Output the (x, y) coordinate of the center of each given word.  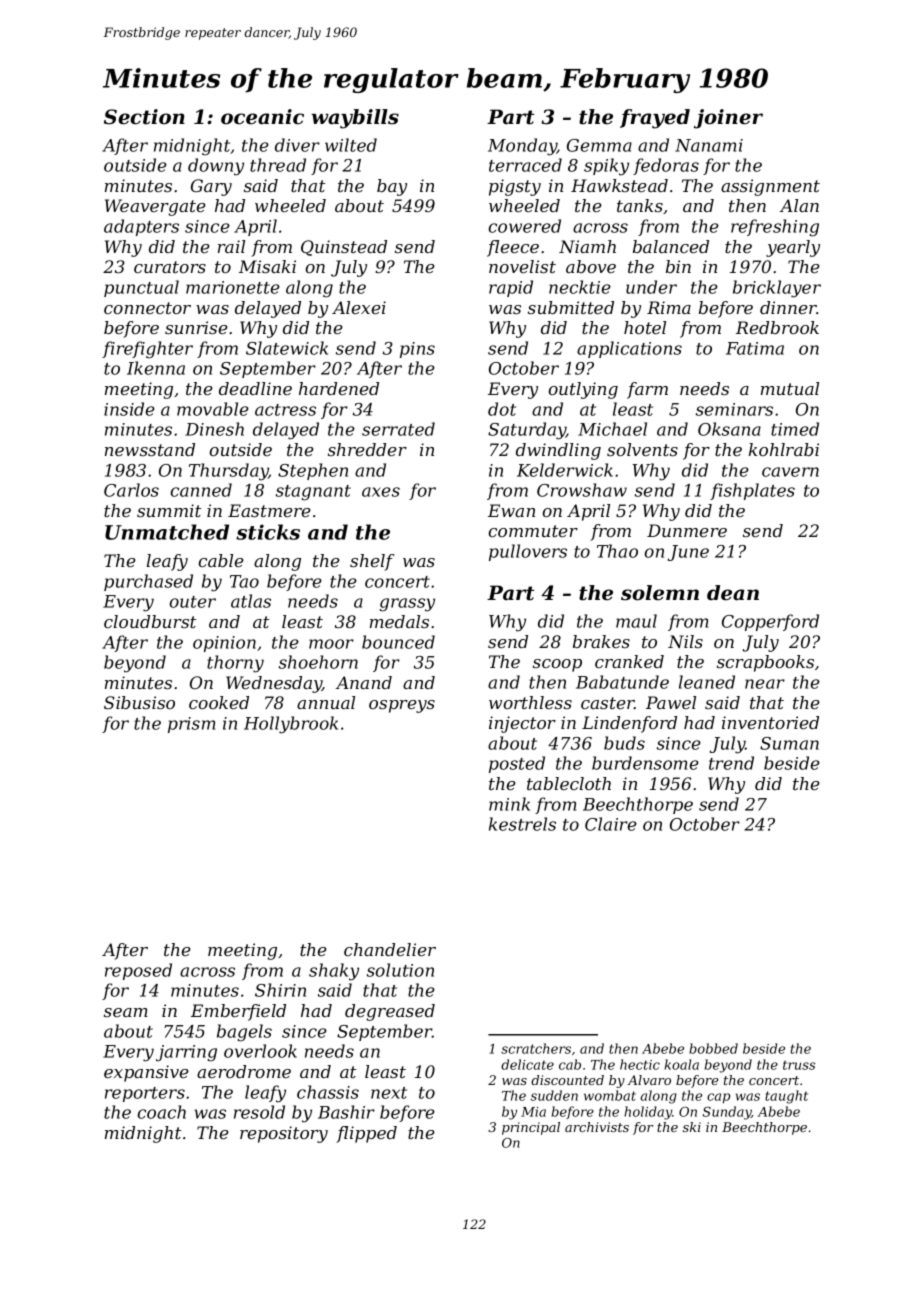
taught (786, 1097)
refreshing (775, 228)
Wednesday (274, 684)
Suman (789, 743)
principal (531, 1128)
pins (417, 350)
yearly (793, 248)
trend (731, 763)
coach (161, 1112)
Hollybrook (291, 725)
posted (517, 764)
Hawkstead (619, 185)
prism (191, 725)
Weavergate (155, 207)
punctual (141, 288)
